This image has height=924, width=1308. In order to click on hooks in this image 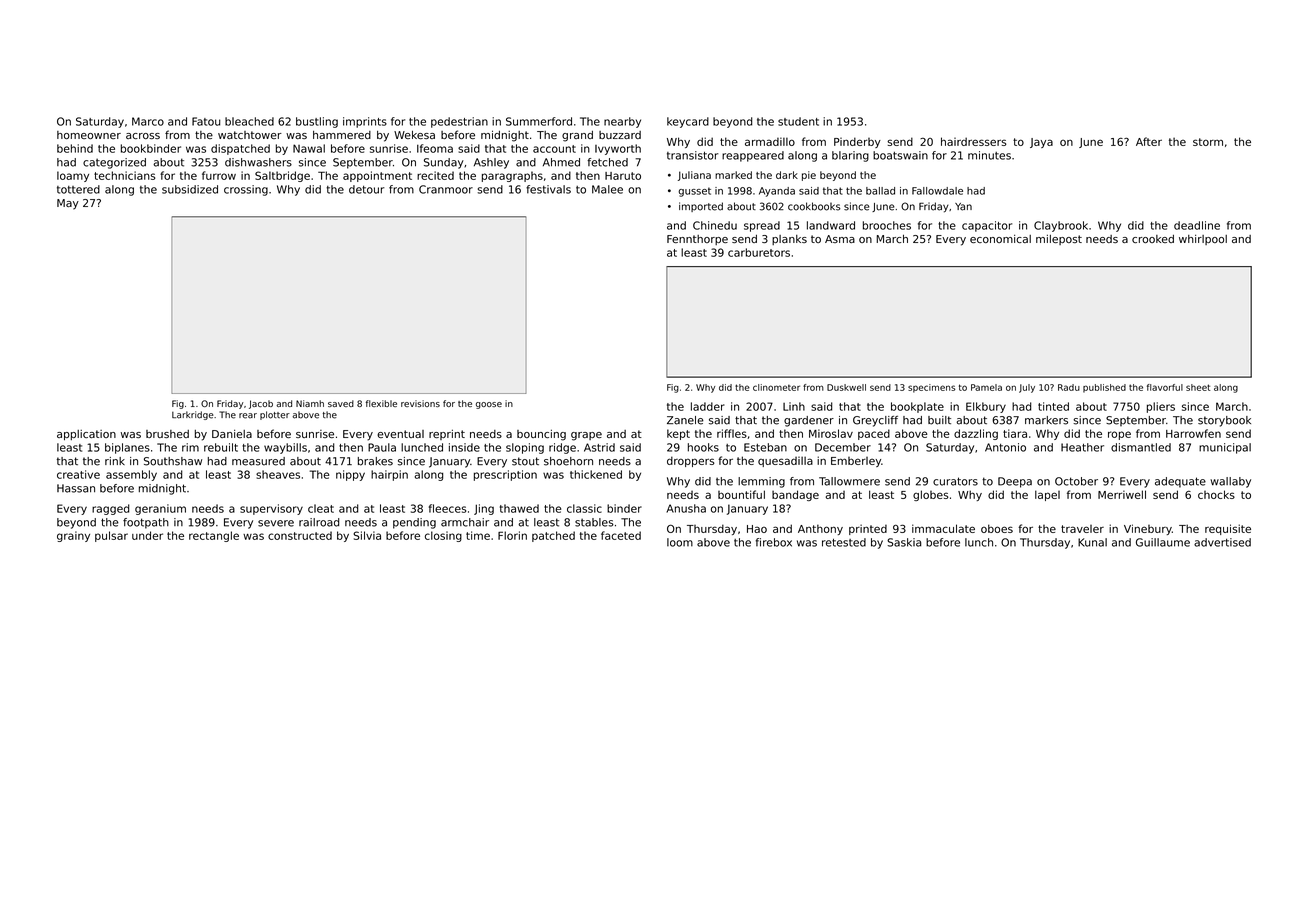, I will do `click(703, 447)`.
